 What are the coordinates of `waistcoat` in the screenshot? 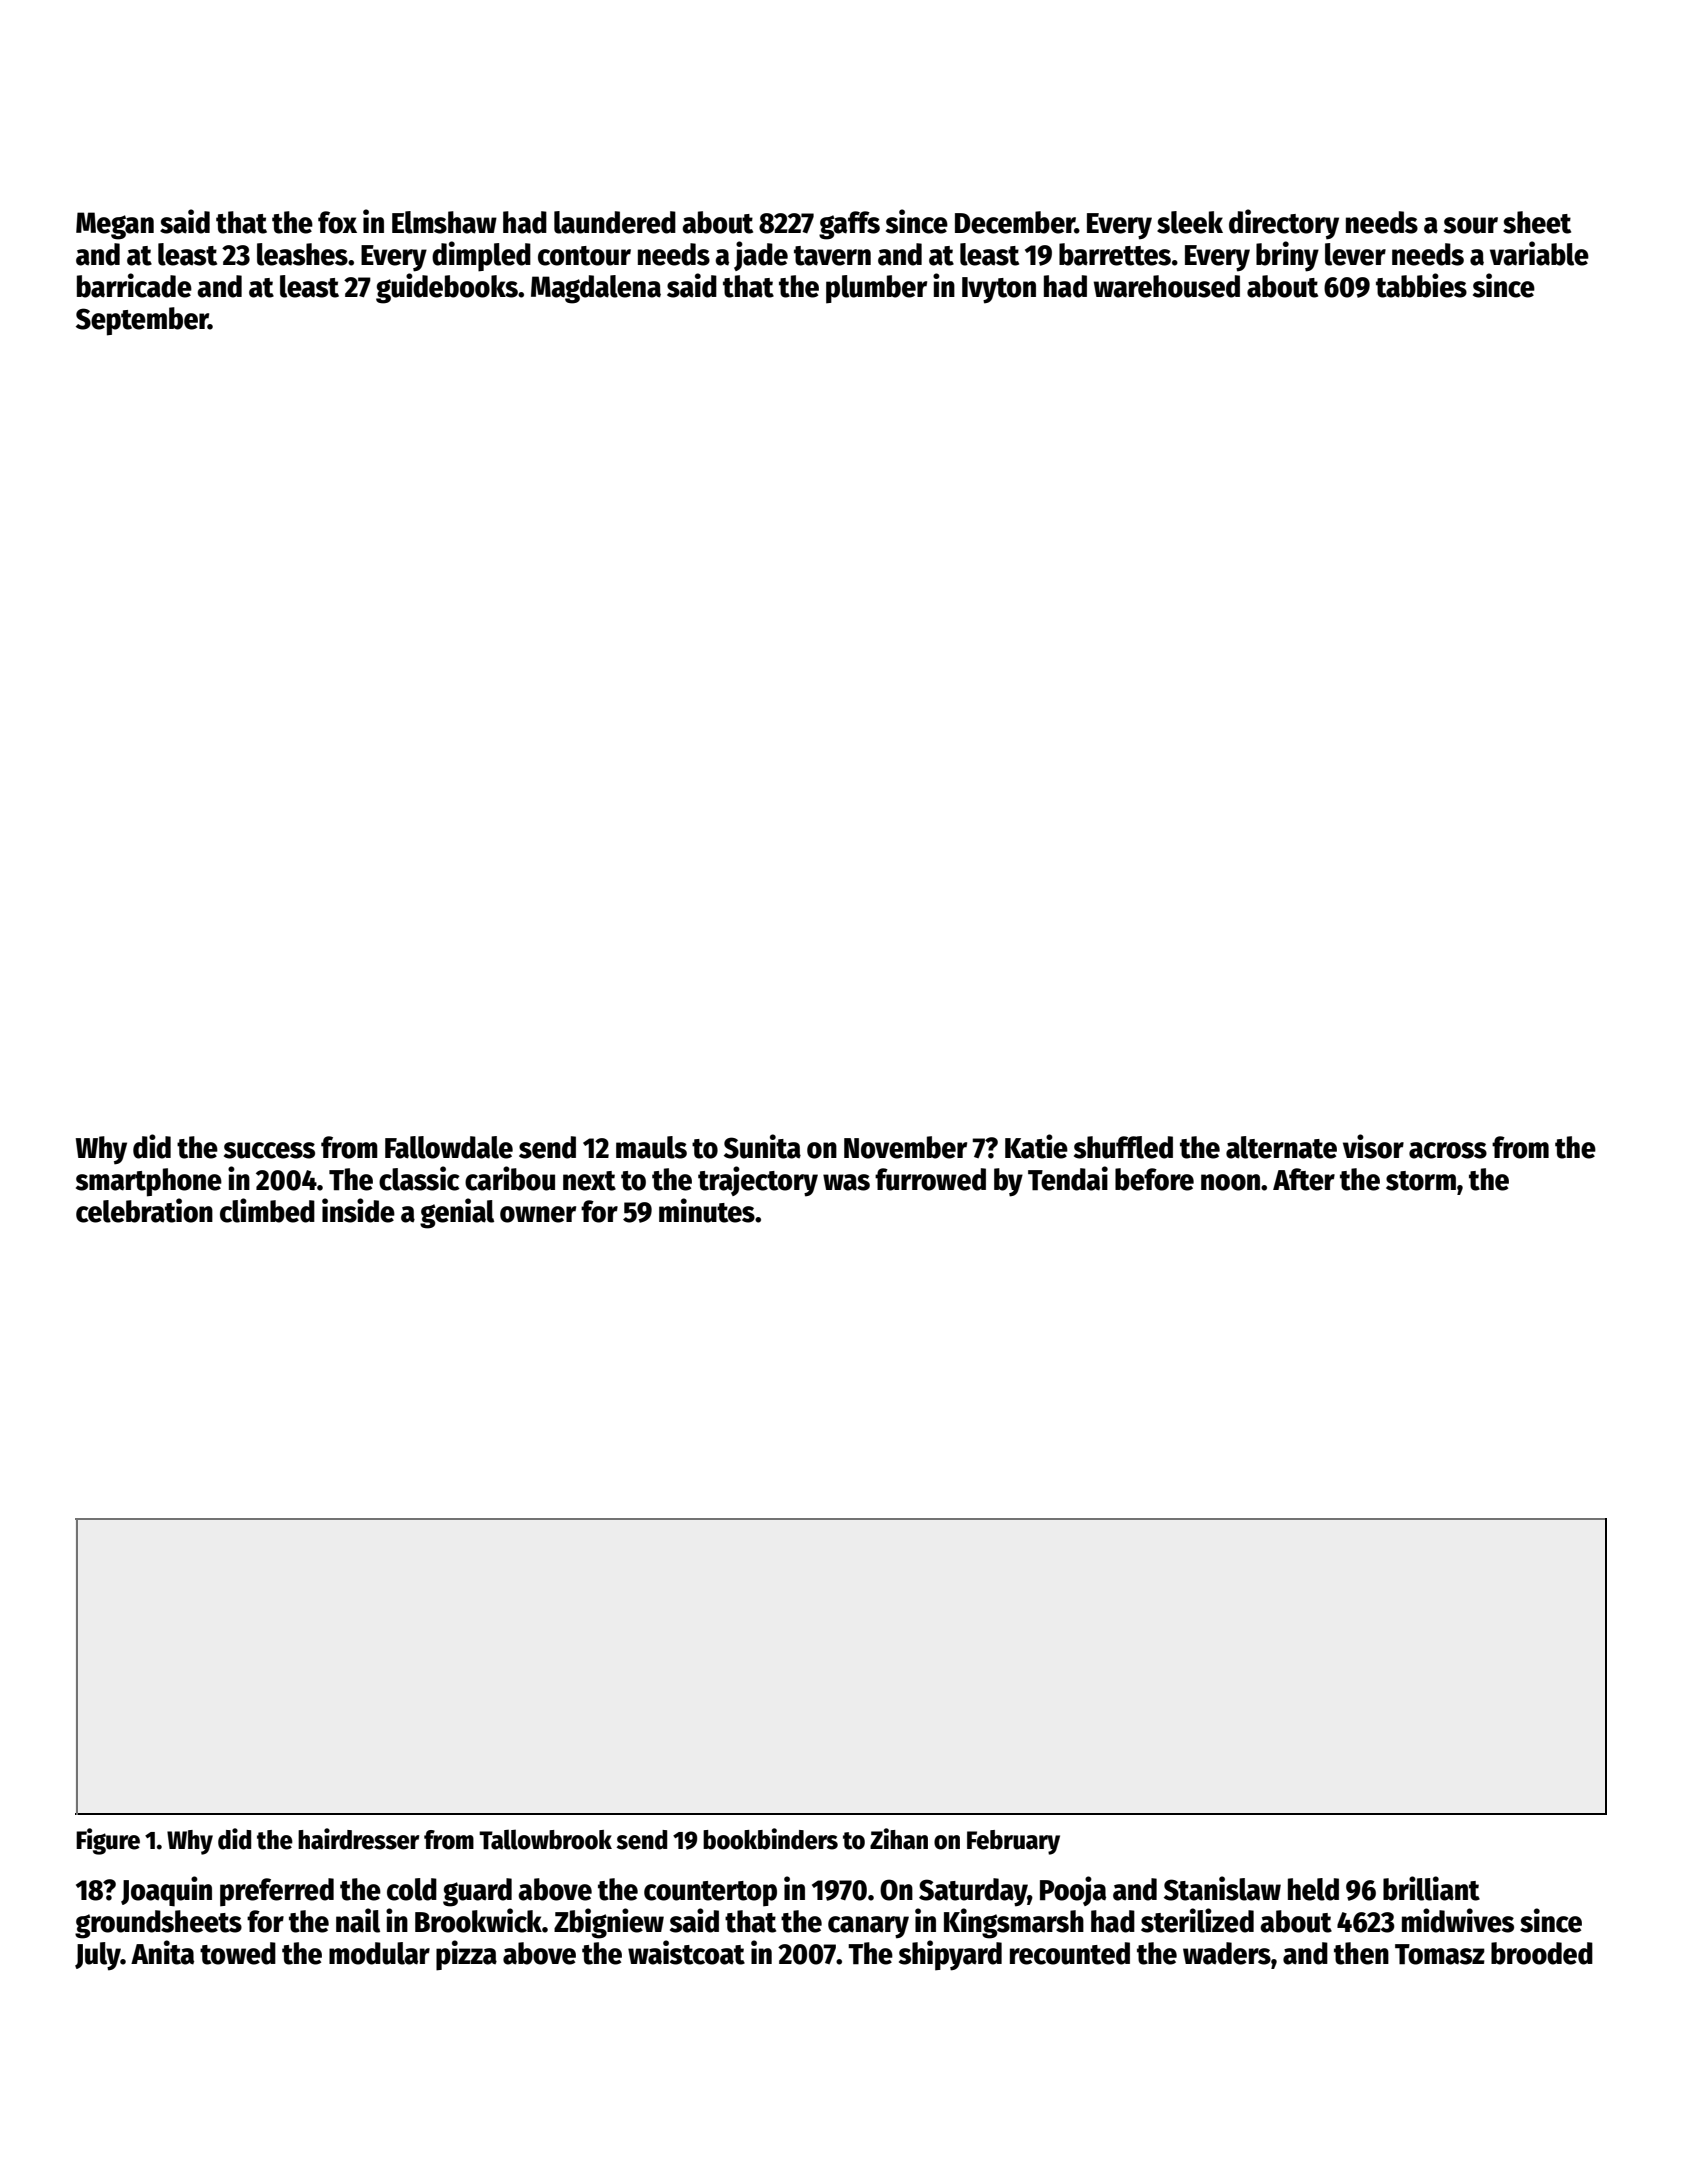 It's located at (686, 1952).
